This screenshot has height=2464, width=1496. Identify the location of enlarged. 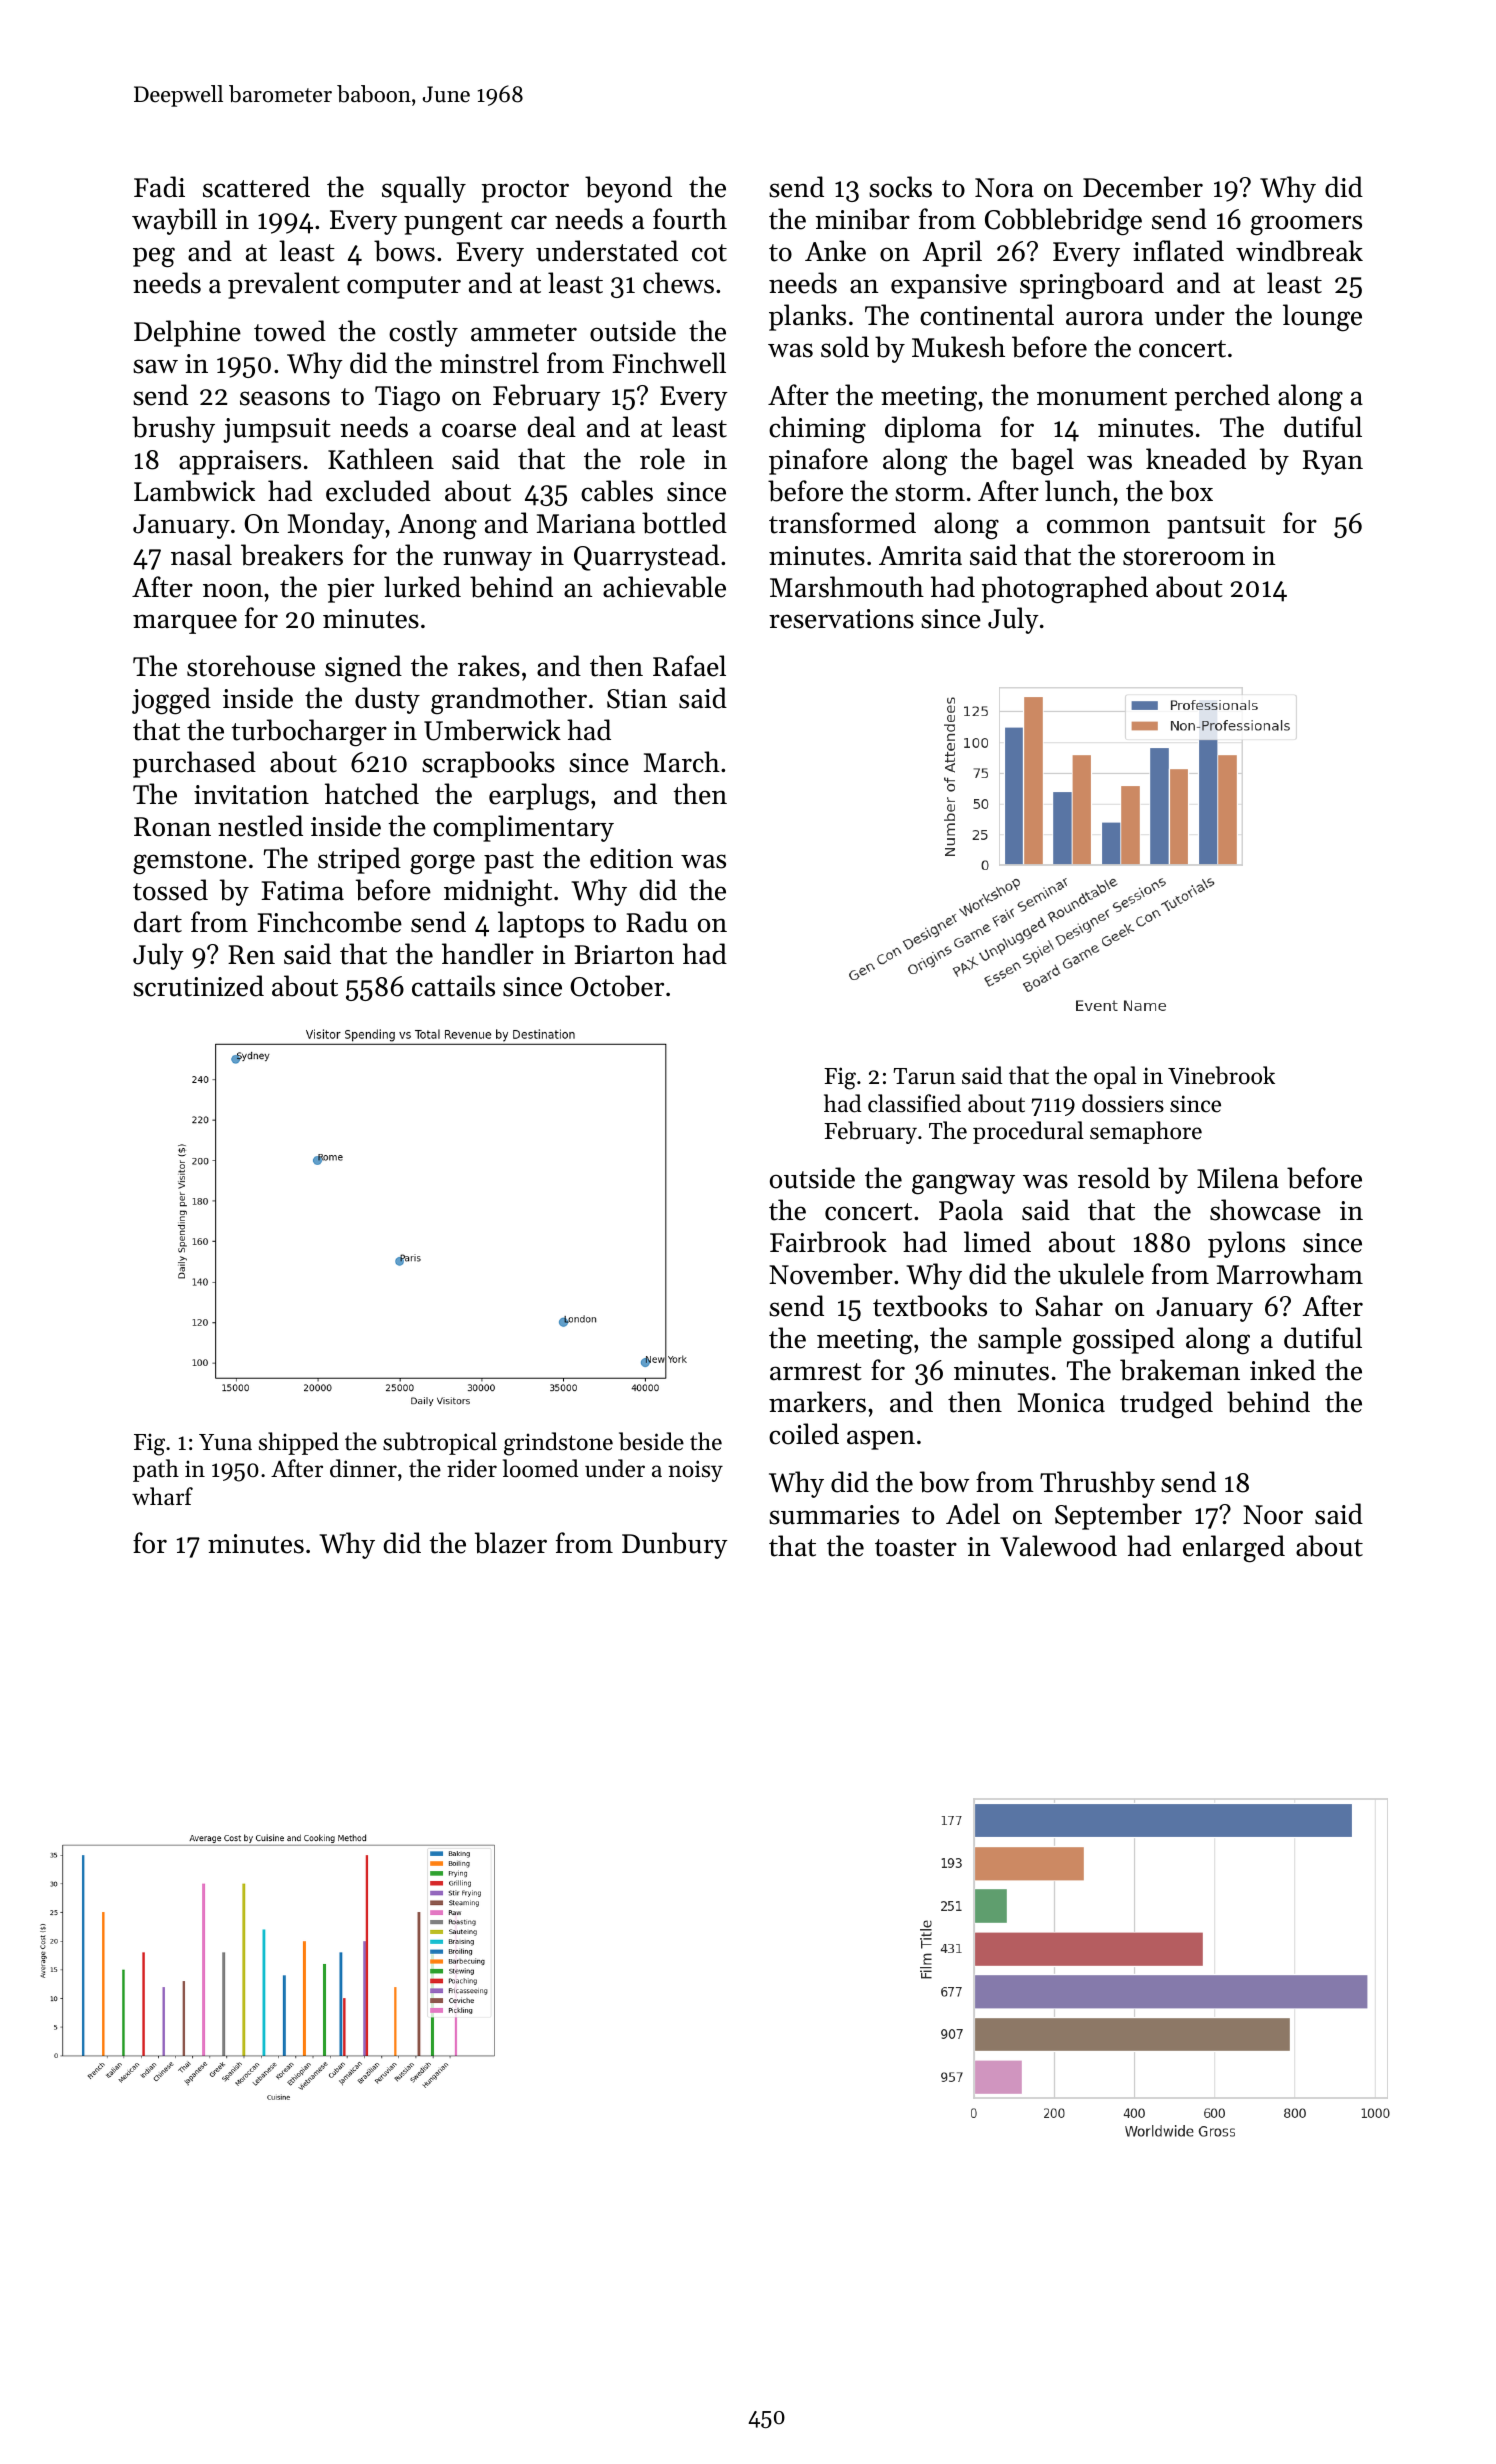
(1234, 1549).
